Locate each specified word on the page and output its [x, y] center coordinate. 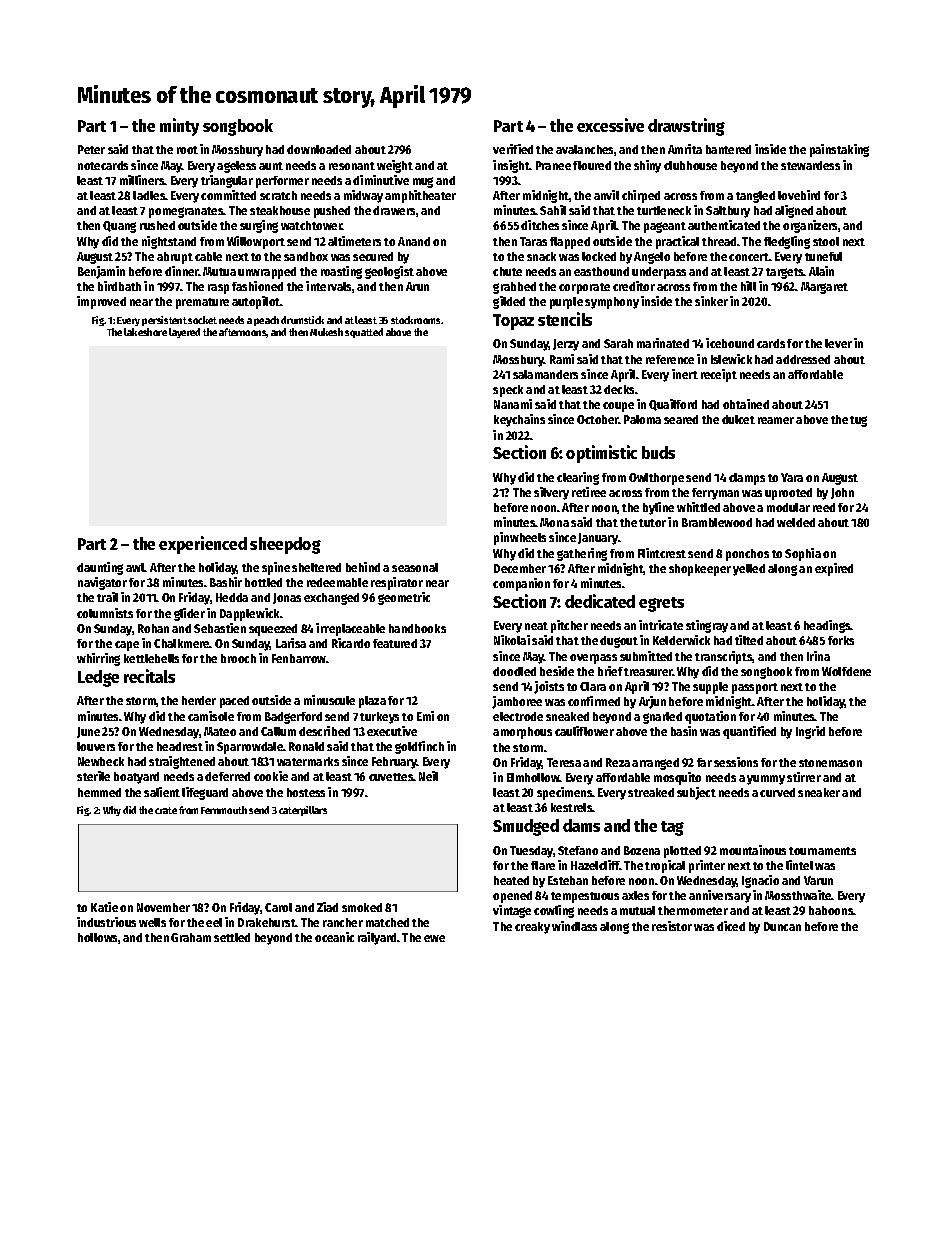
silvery [551, 493]
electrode [518, 716]
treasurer [648, 672]
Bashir [226, 582]
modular [788, 507]
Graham [191, 937]
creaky [532, 928]
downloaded [319, 149]
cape [127, 646]
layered [184, 333]
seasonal [415, 567]
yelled [749, 570]
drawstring [686, 127]
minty [179, 127]
